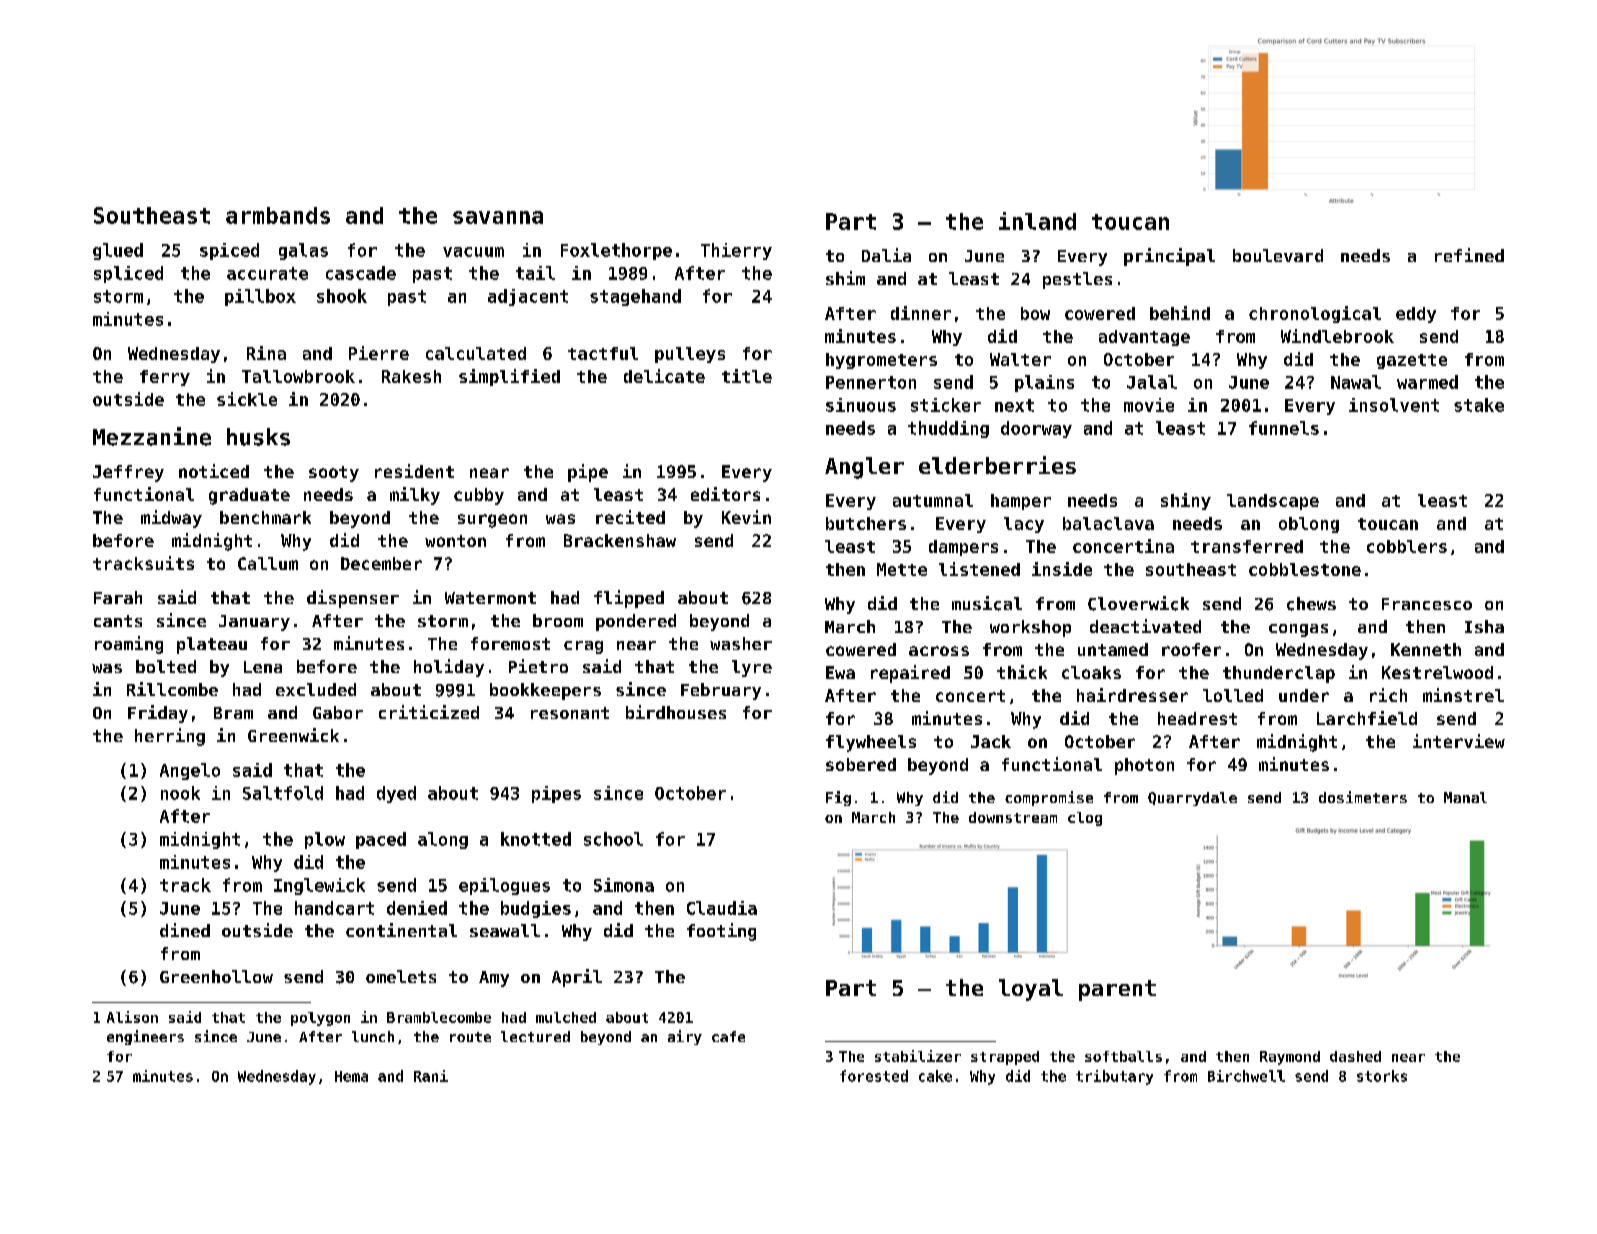  I want to click on armbands, so click(278, 215).
